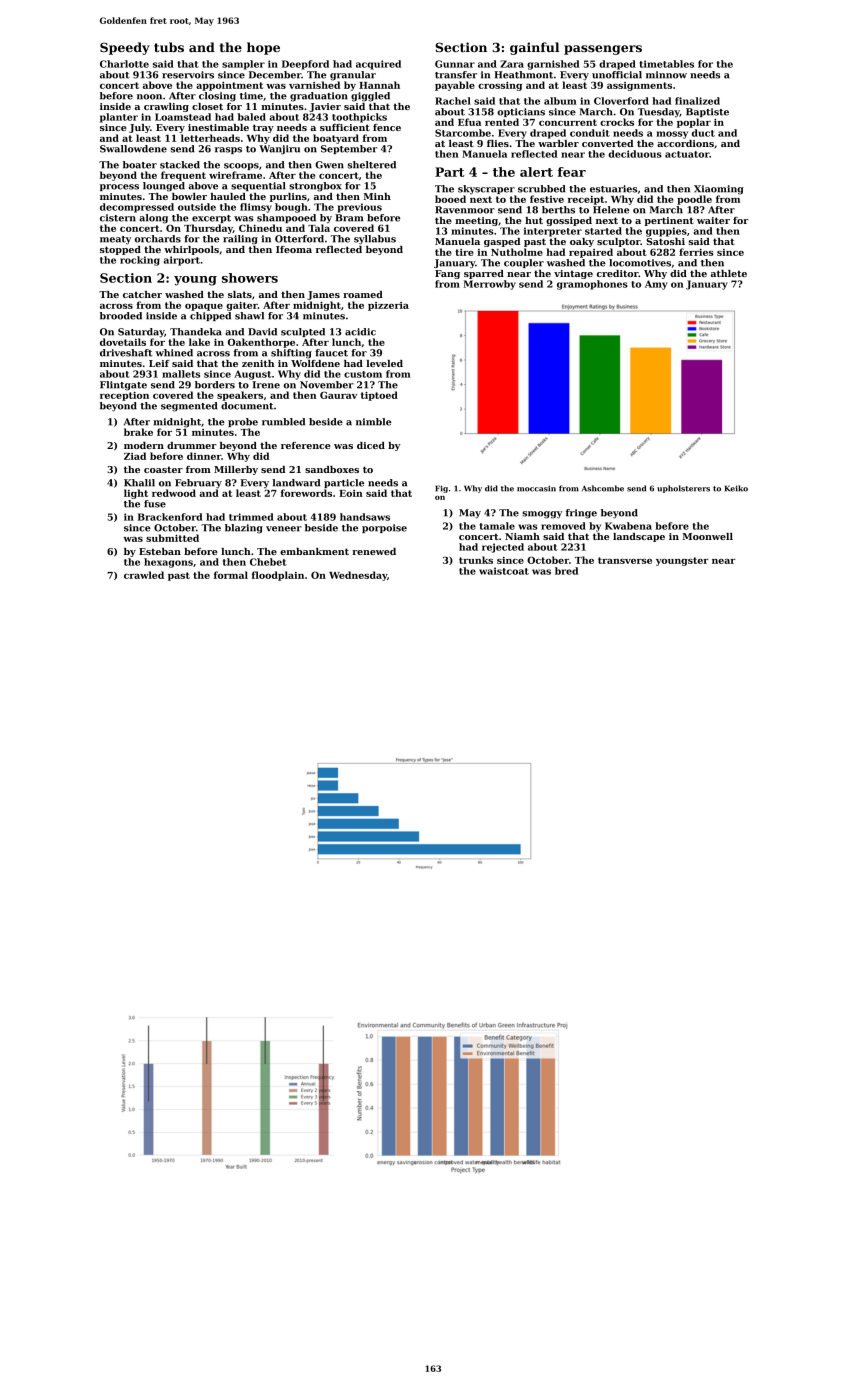 This screenshot has width=849, height=1400. Describe the element at coordinates (188, 75) in the screenshot. I see `reservoirs` at that location.
